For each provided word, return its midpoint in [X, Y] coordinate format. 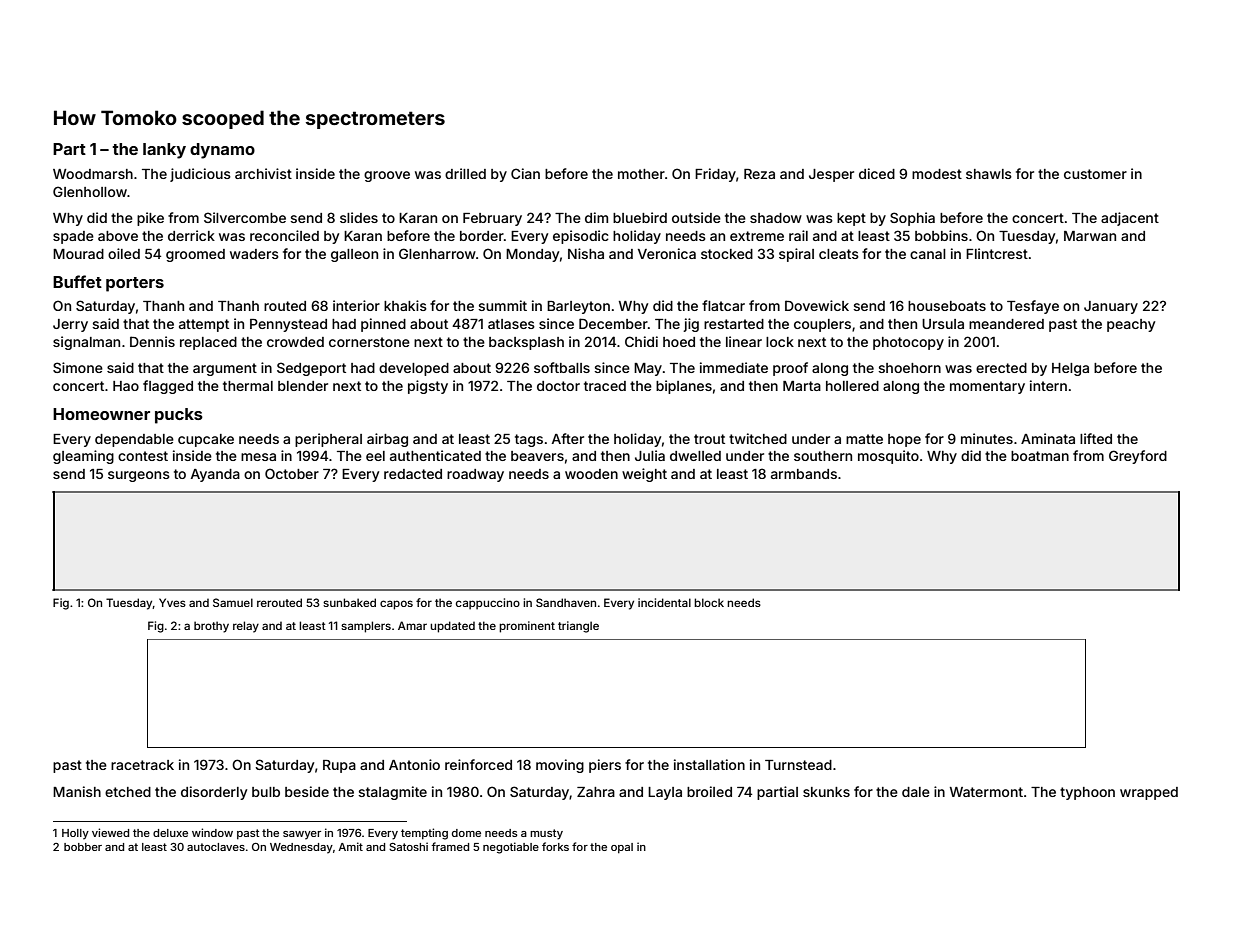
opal [622, 848]
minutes [987, 438]
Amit [350, 846]
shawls [989, 174]
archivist [263, 173]
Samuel [233, 602]
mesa [258, 457]
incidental [664, 602]
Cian [525, 173]
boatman [1040, 456]
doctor [558, 386]
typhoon [1087, 793]
